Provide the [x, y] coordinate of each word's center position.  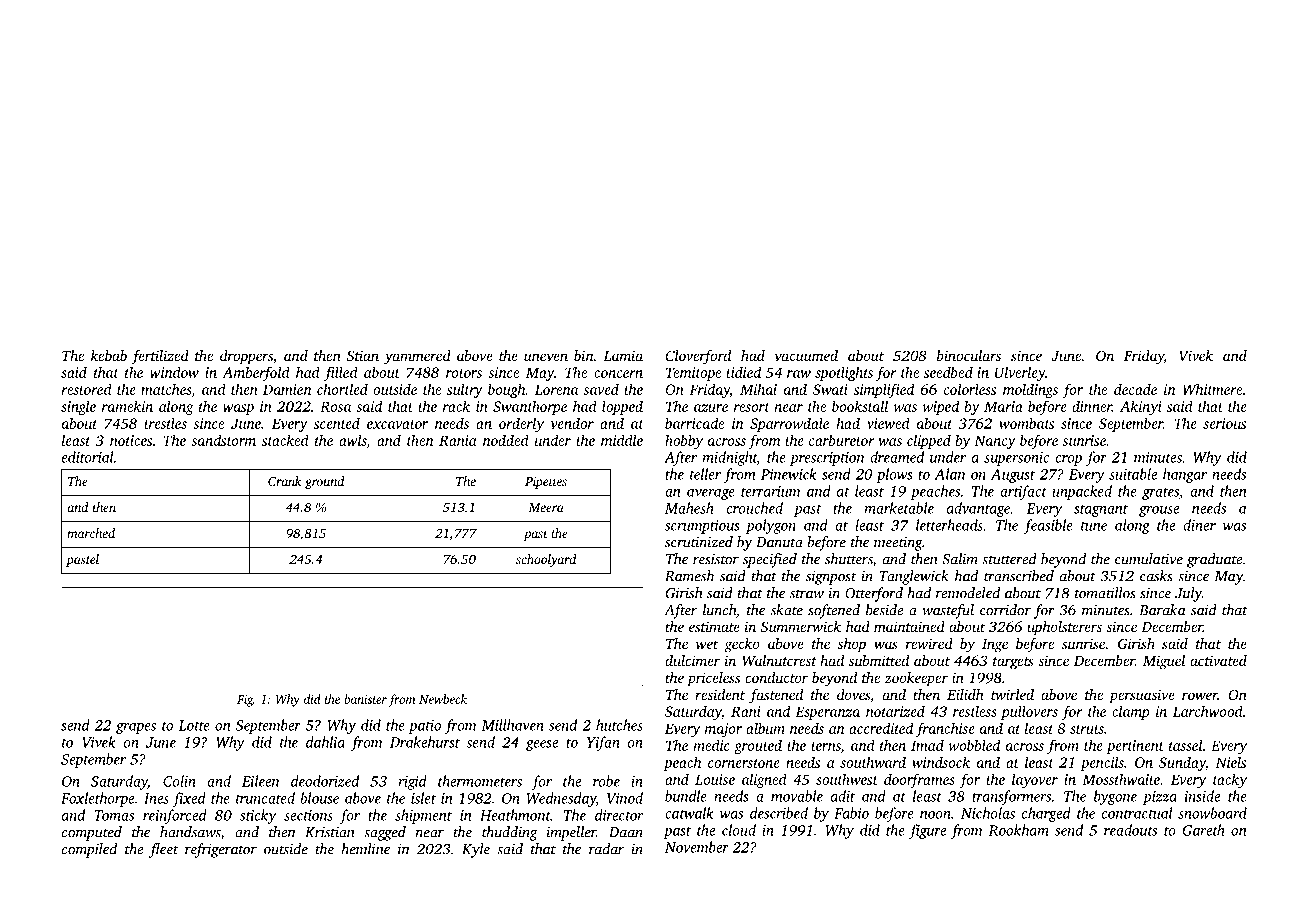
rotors [464, 373]
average [711, 494]
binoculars [969, 355]
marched [91, 533]
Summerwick [801, 626]
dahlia [325, 742]
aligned [764, 780]
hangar [1185, 475]
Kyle [476, 850]
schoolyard [546, 560]
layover [1035, 780]
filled [340, 373]
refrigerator [221, 850]
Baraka [1162, 610]
